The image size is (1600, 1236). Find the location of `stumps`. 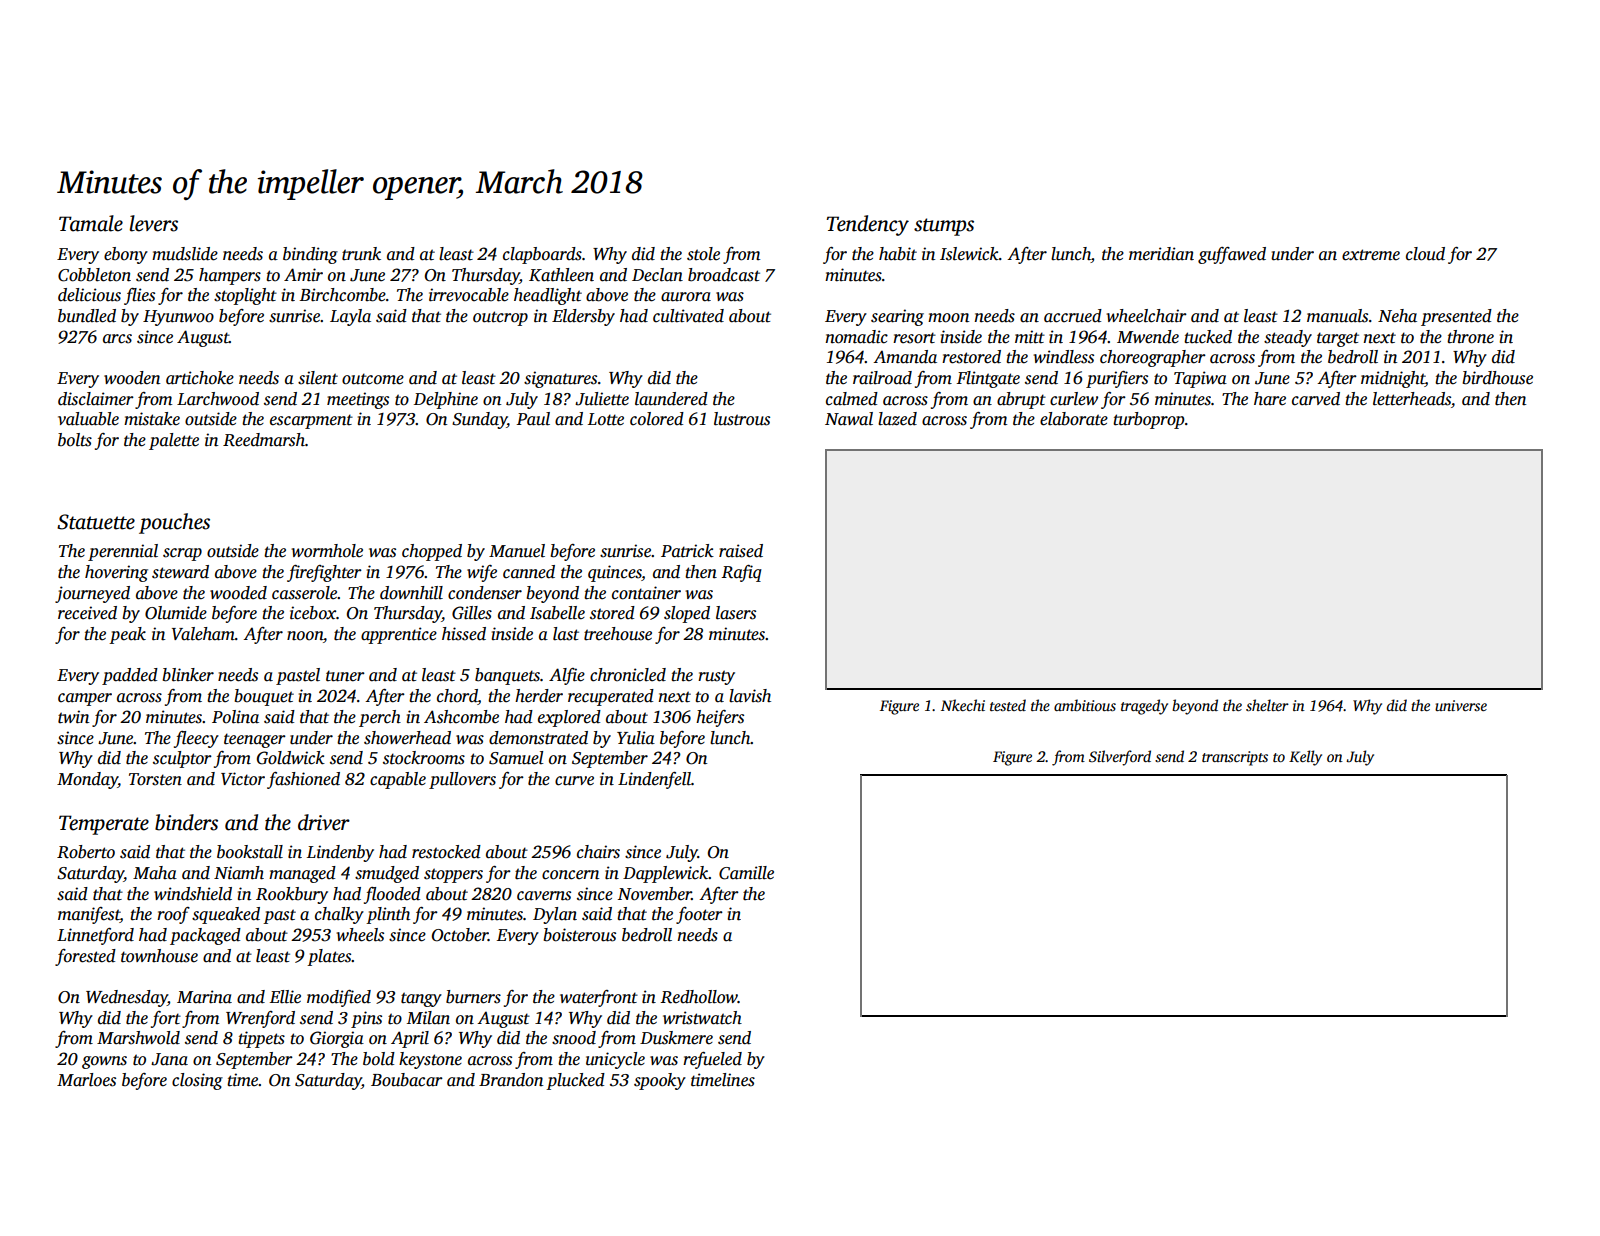

stumps is located at coordinates (944, 227).
